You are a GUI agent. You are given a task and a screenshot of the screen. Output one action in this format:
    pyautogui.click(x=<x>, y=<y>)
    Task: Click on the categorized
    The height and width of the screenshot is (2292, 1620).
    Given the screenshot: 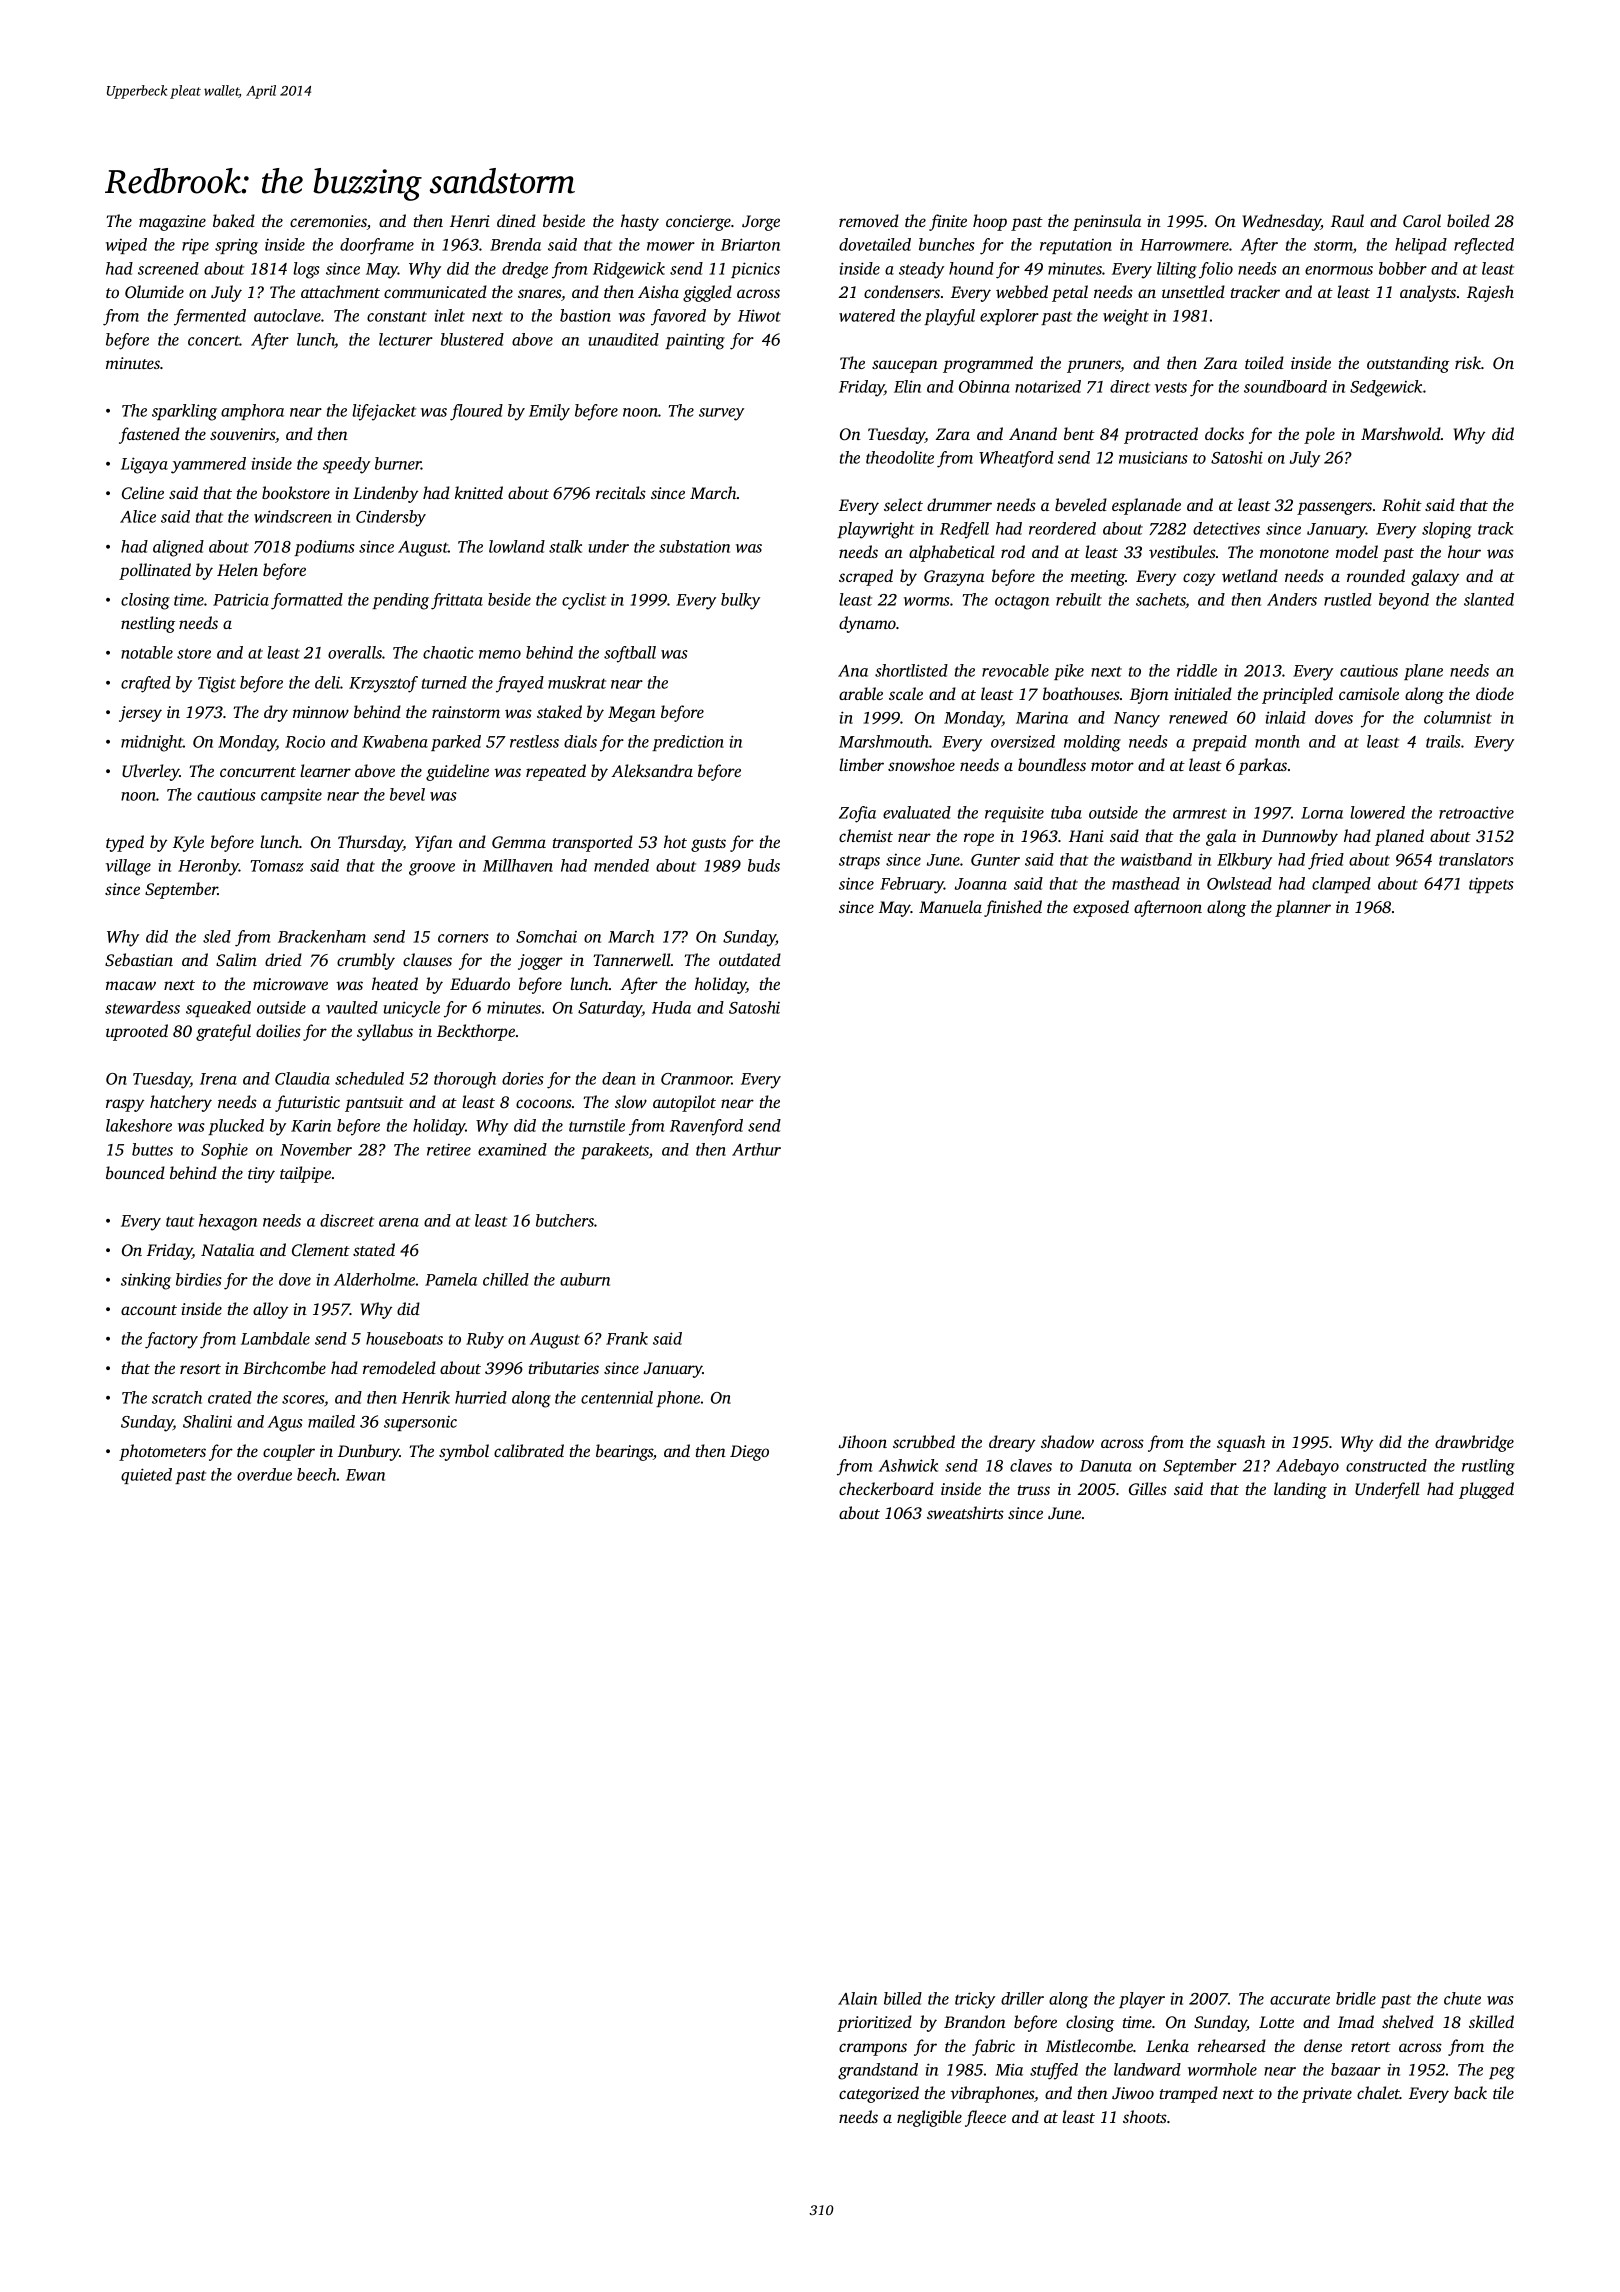 What is the action you would take?
    pyautogui.click(x=879, y=2094)
